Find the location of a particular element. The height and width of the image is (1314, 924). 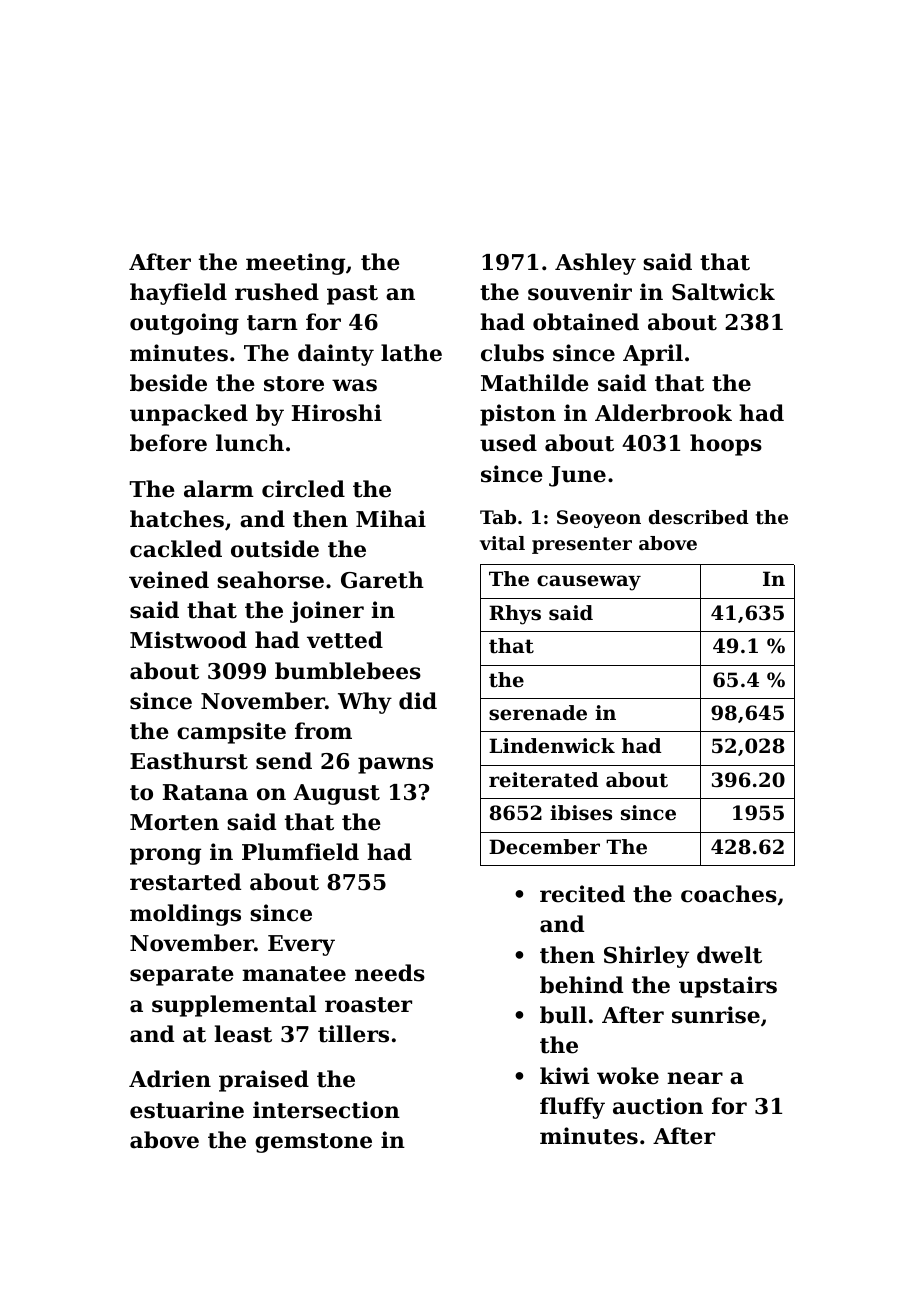

Rhys is located at coordinates (515, 615).
